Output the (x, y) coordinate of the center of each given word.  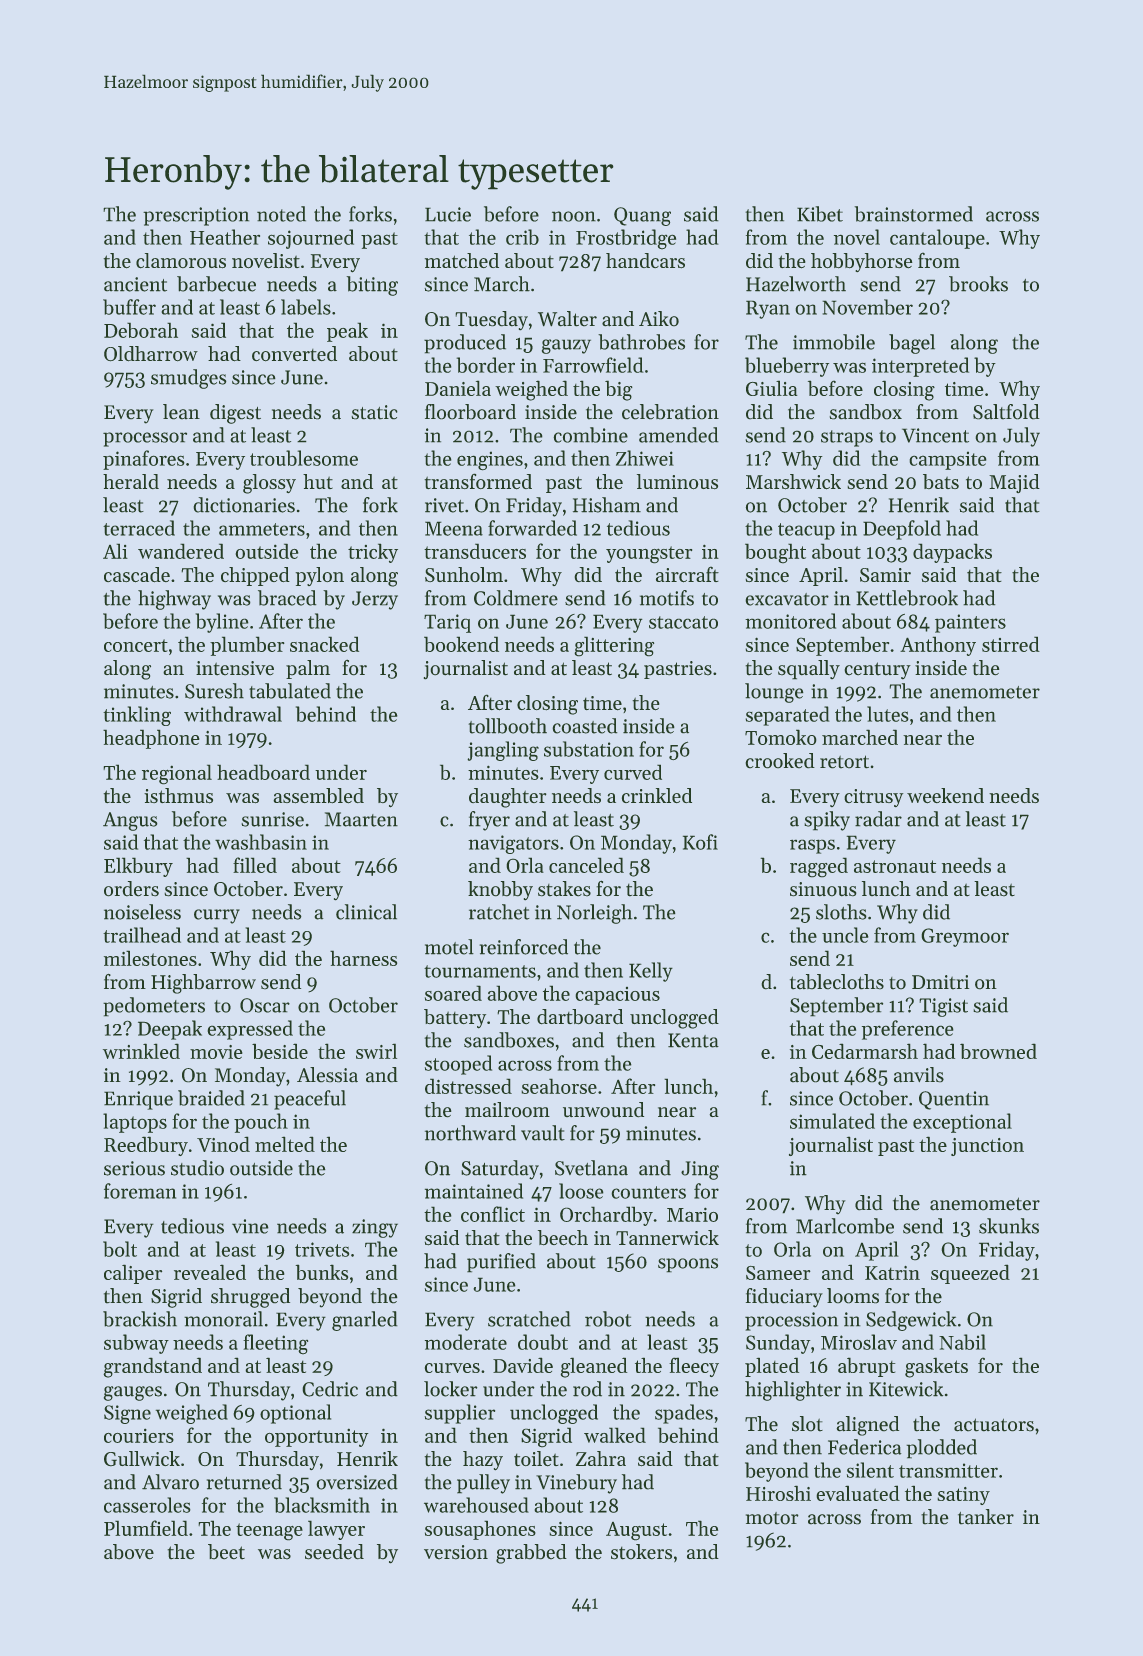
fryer (489, 821)
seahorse (559, 1086)
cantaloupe (937, 239)
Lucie (448, 214)
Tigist (943, 1007)
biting (372, 286)
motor (772, 1518)
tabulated (290, 691)
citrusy (874, 798)
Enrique (138, 1100)
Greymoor (965, 937)
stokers (641, 1552)
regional (177, 774)
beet (226, 1552)
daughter (508, 798)
